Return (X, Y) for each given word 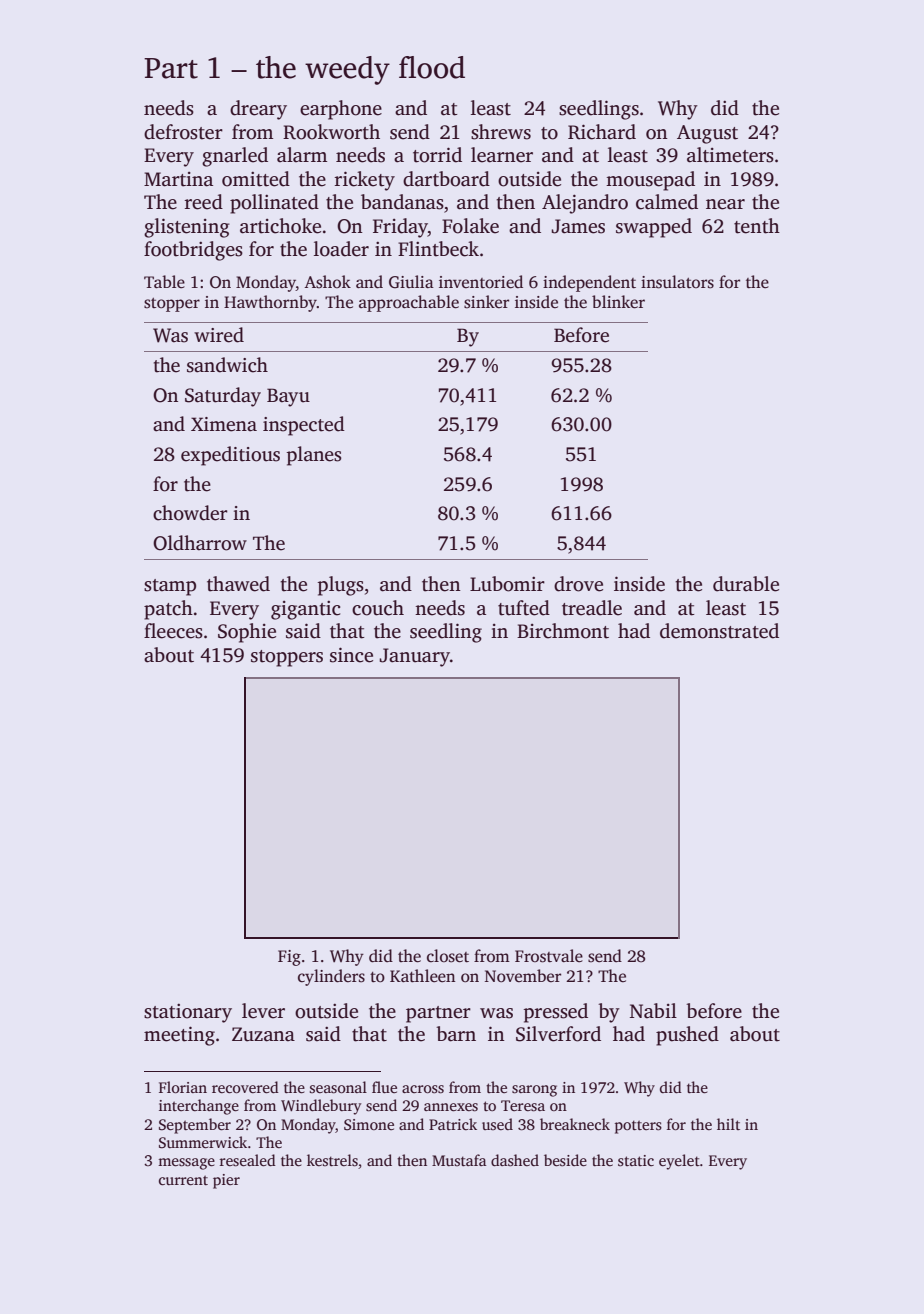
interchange (199, 1107)
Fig (289, 958)
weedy (347, 70)
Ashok (327, 282)
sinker (486, 302)
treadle (592, 608)
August (707, 134)
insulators (677, 282)
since (351, 655)
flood (432, 67)
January (414, 657)
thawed (238, 584)
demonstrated (719, 631)
